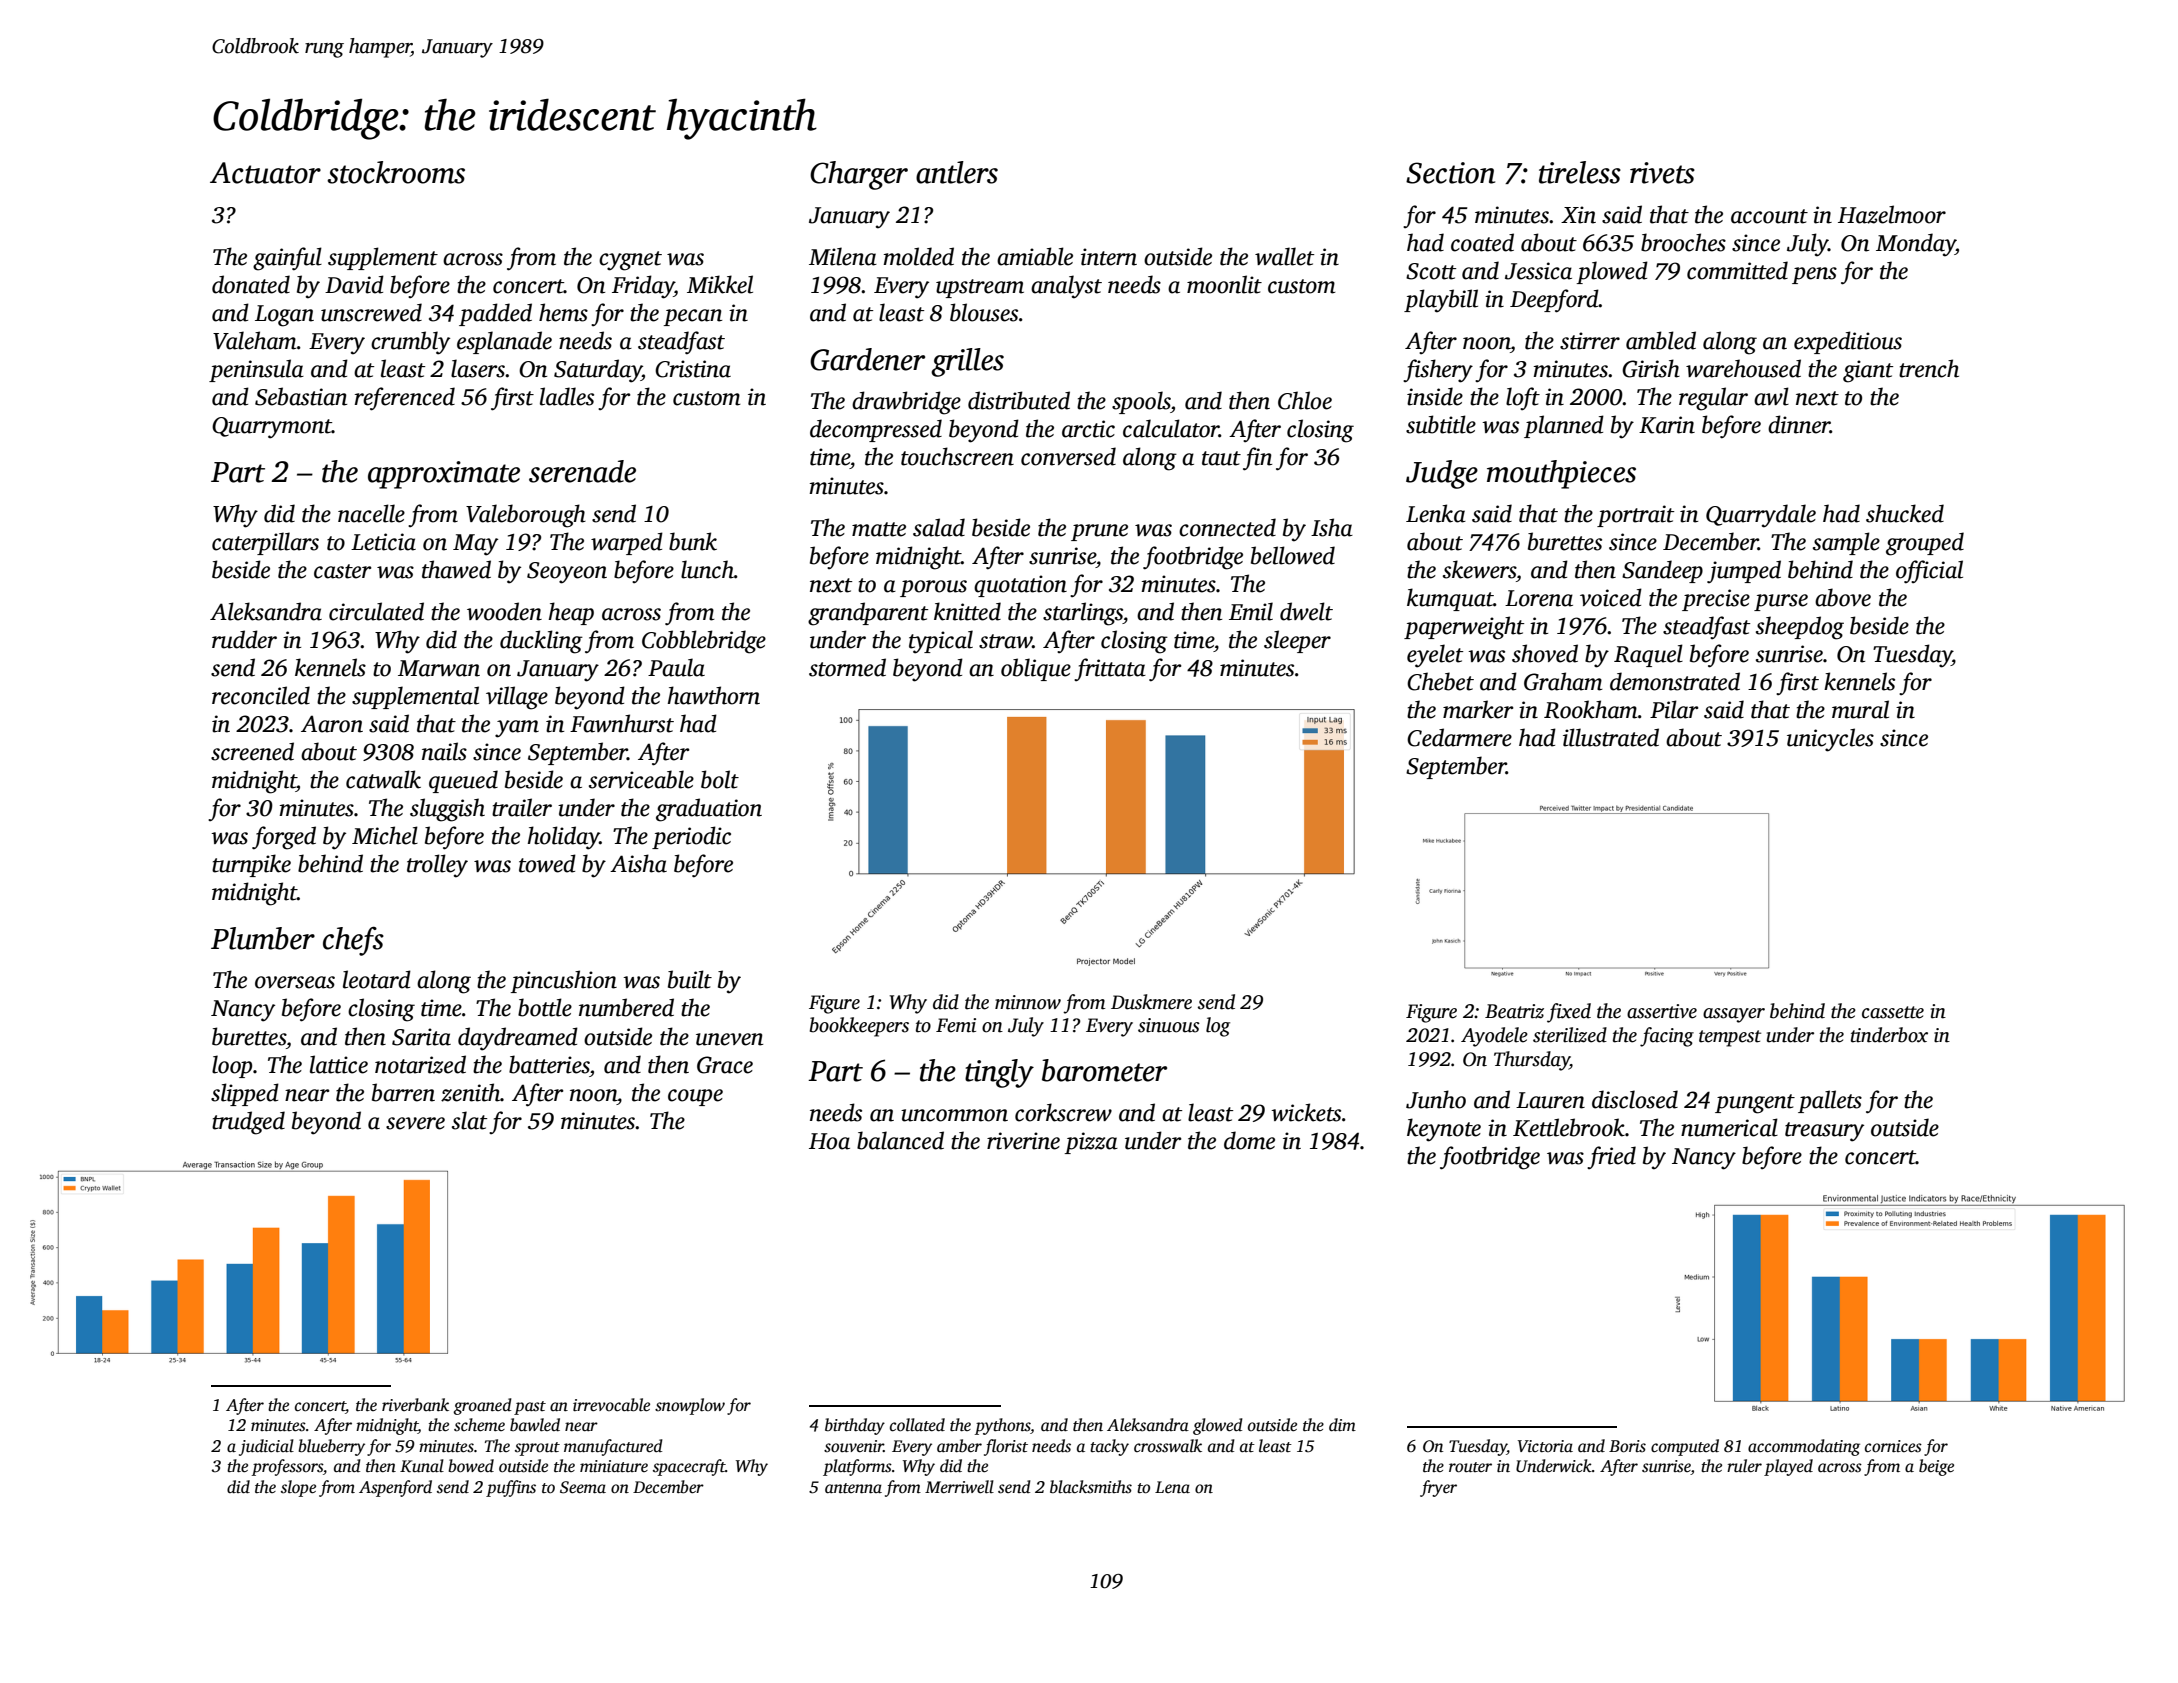  What do you see at coordinates (1662, 173) in the page?
I see `rivets` at bounding box center [1662, 173].
